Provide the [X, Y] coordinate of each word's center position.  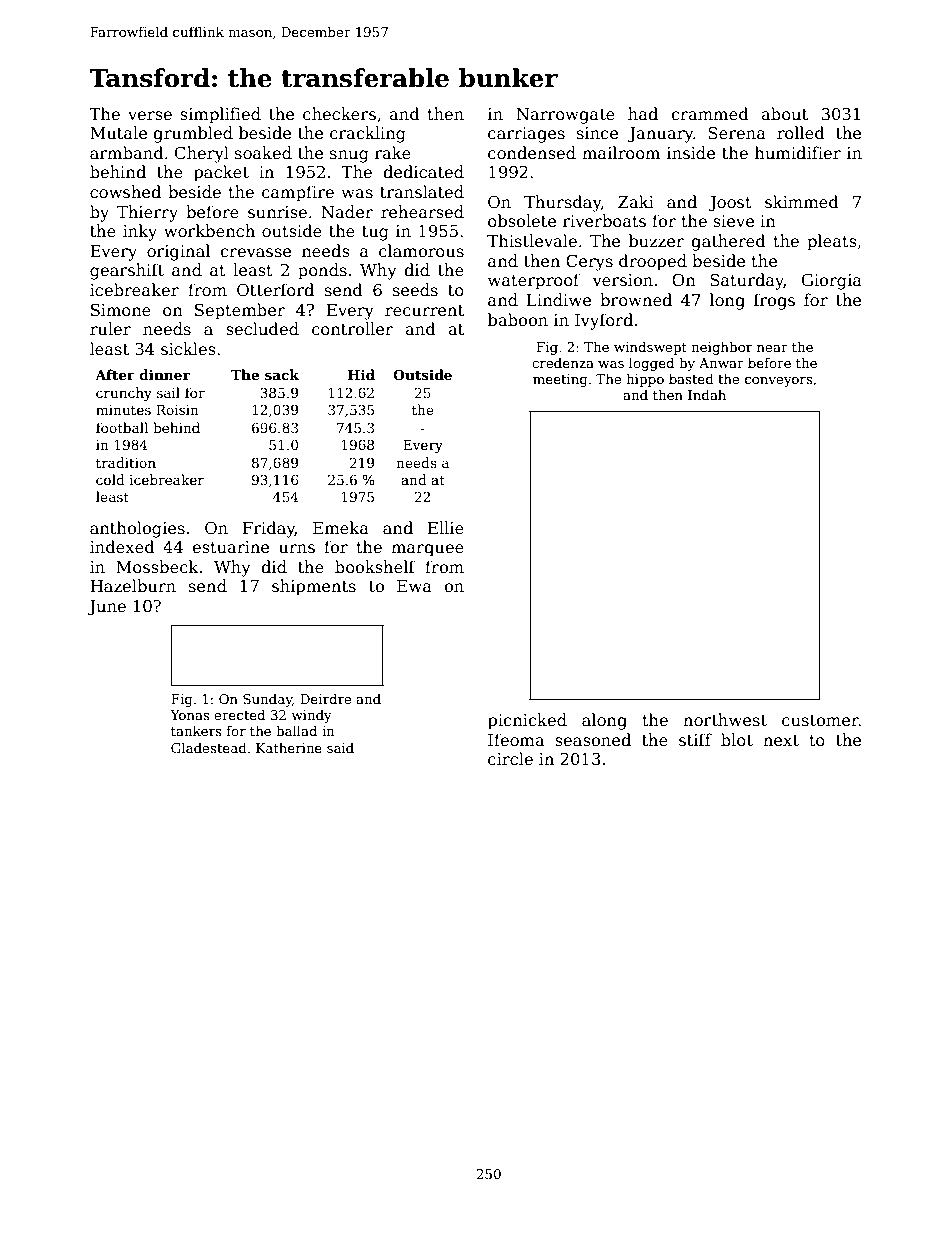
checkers [339, 114]
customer [820, 721]
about [784, 113]
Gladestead [209, 747]
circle [510, 759]
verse [150, 115]
